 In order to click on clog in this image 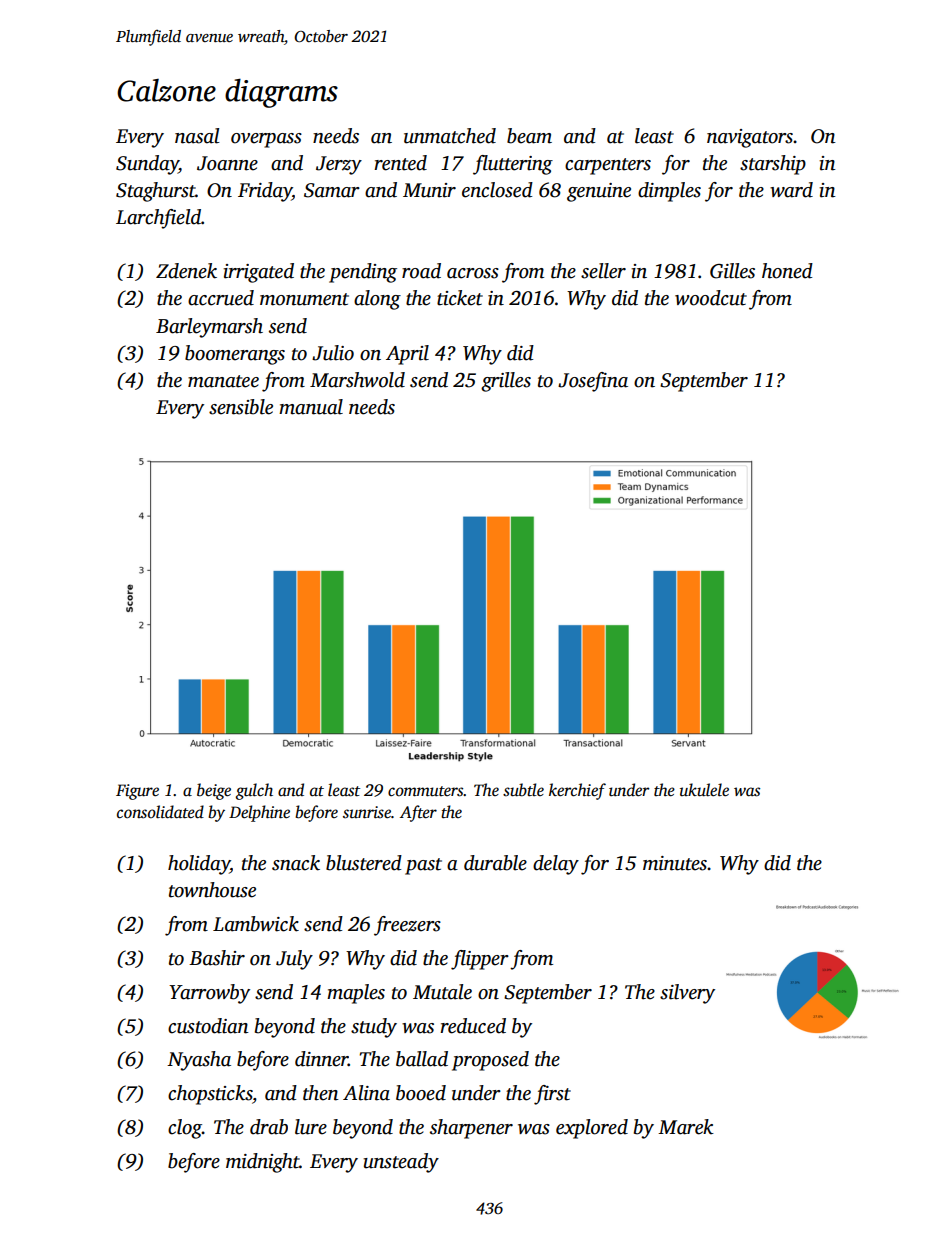, I will do `click(185, 1129)`.
